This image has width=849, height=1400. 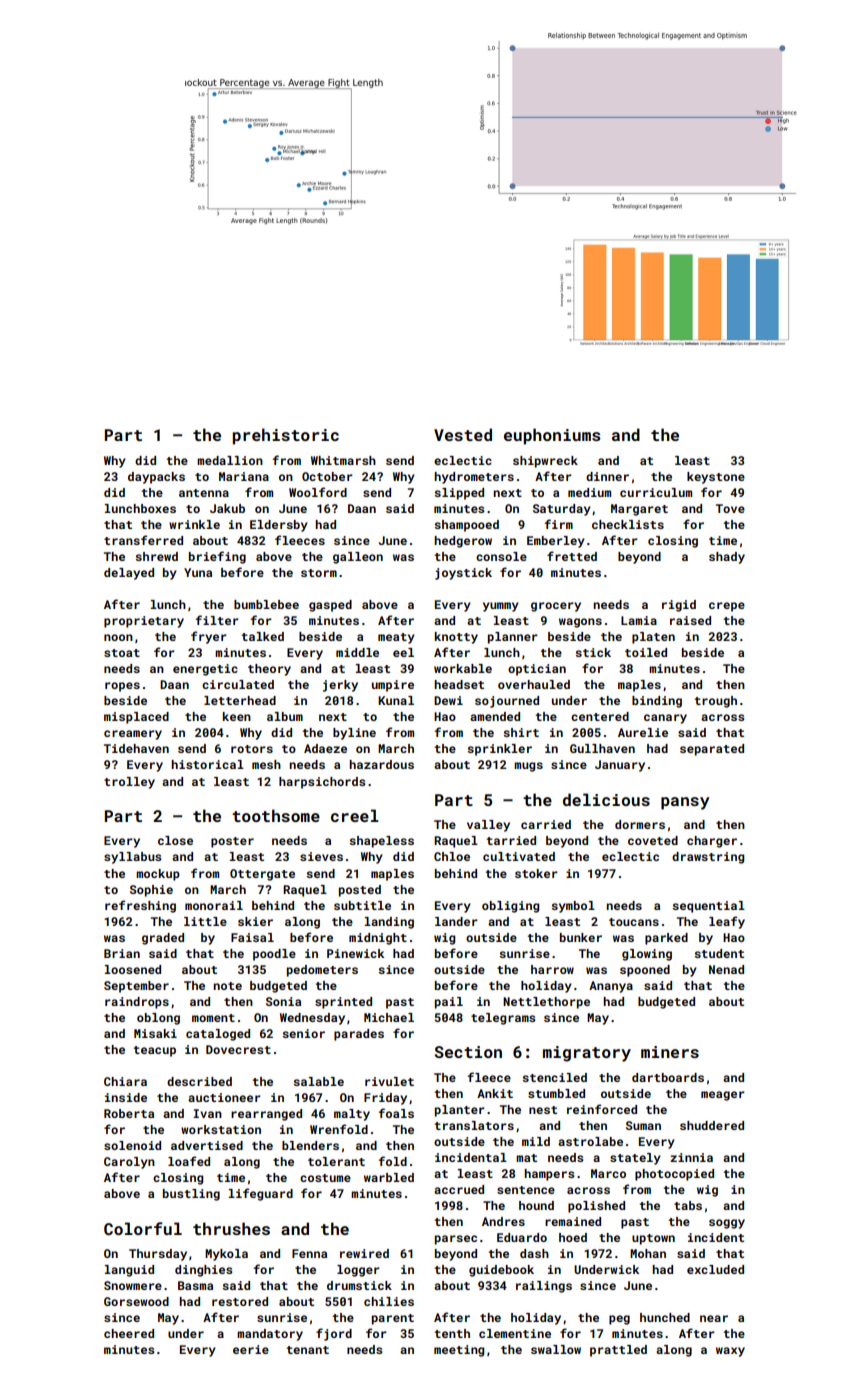 What do you see at coordinates (355, 953) in the image?
I see `Pinewick` at bounding box center [355, 953].
